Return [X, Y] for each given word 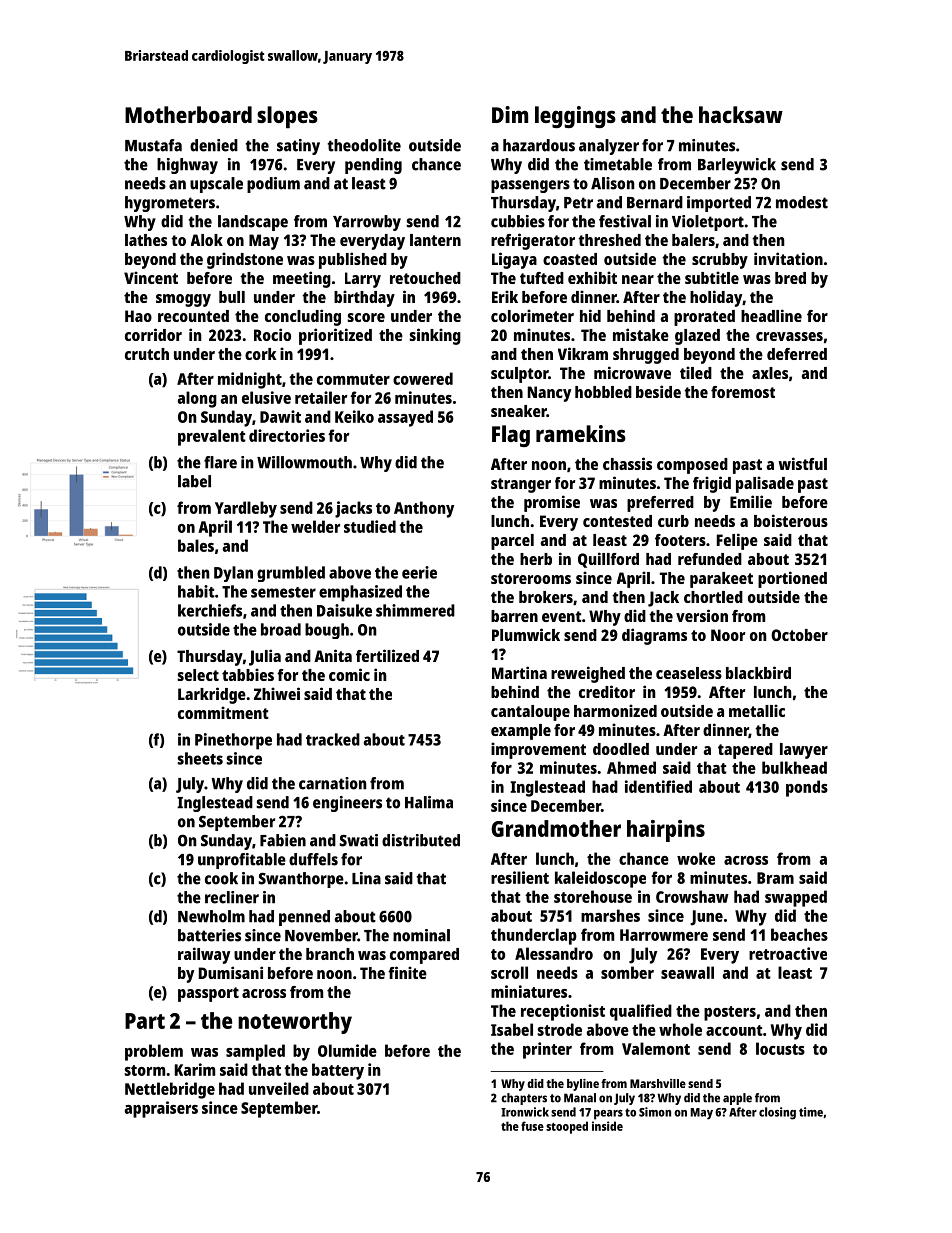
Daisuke [344, 610]
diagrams [654, 636]
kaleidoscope [600, 879]
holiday [716, 298]
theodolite [364, 145]
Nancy [549, 394]
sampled [255, 1052]
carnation [333, 783]
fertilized [387, 655]
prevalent [212, 437]
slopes [287, 117]
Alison [613, 183]
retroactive [788, 953]
